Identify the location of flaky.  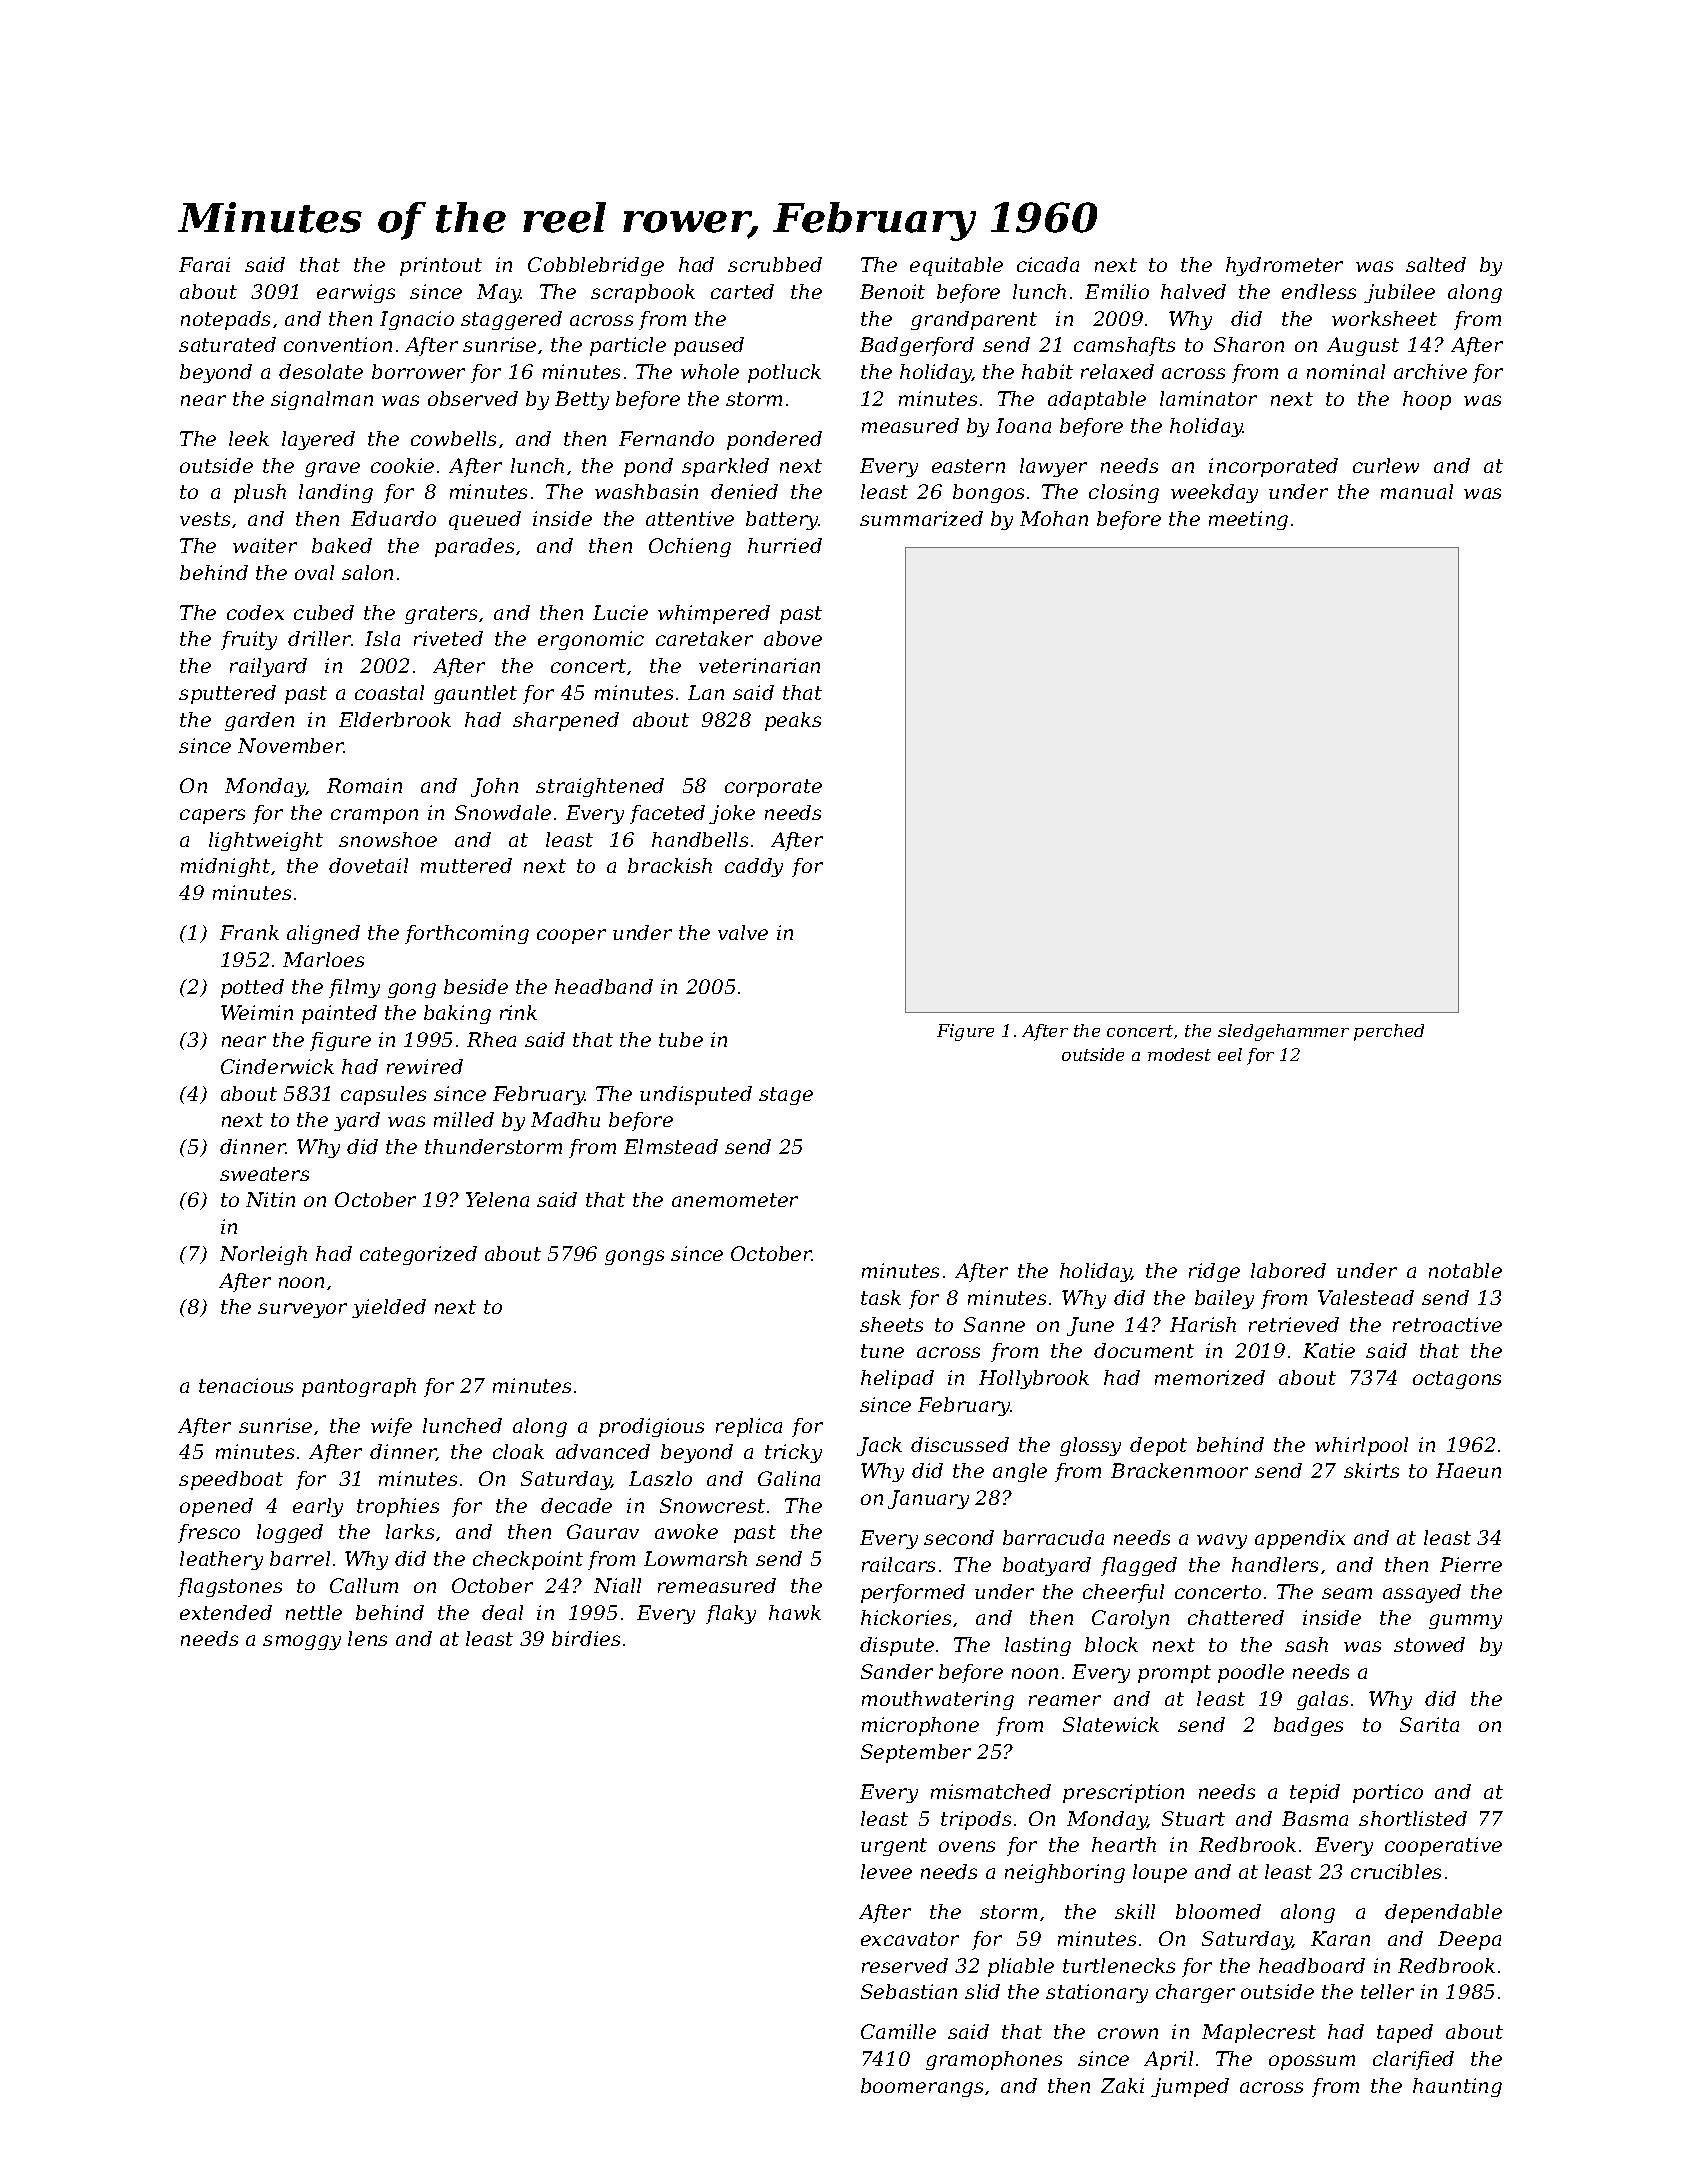
(731, 1614).
